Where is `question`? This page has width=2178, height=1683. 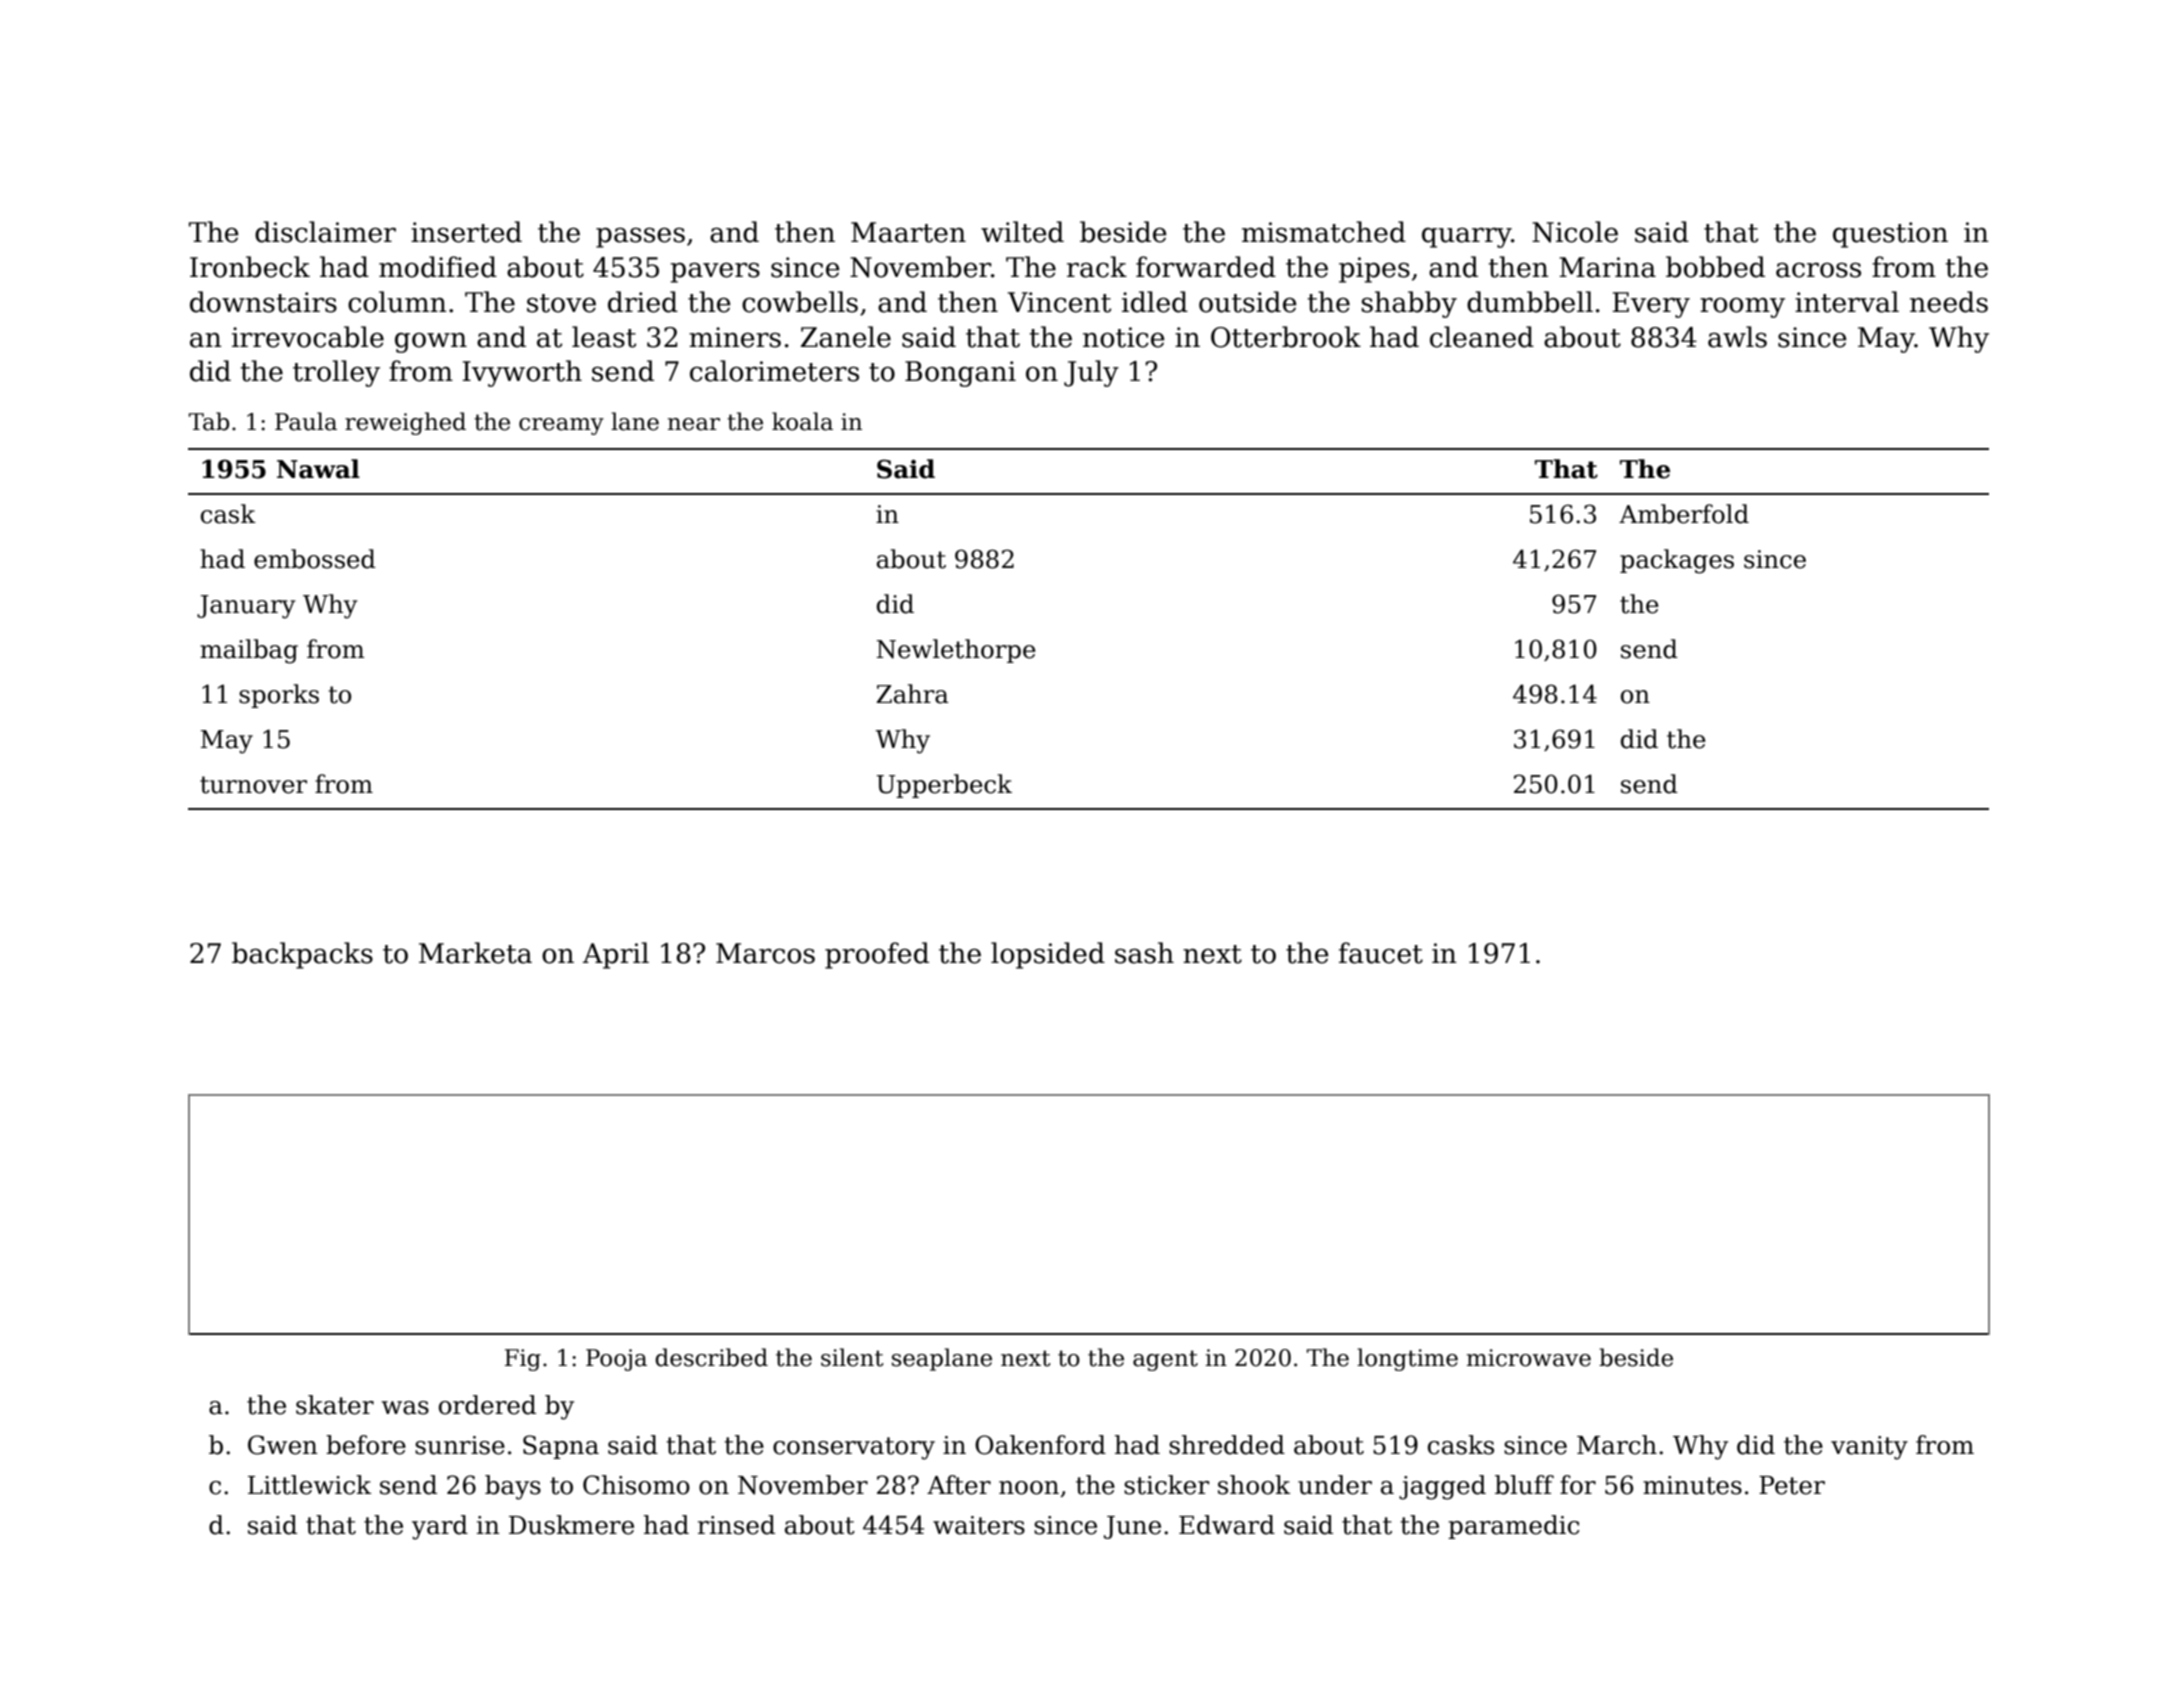 question is located at coordinates (1890, 235).
